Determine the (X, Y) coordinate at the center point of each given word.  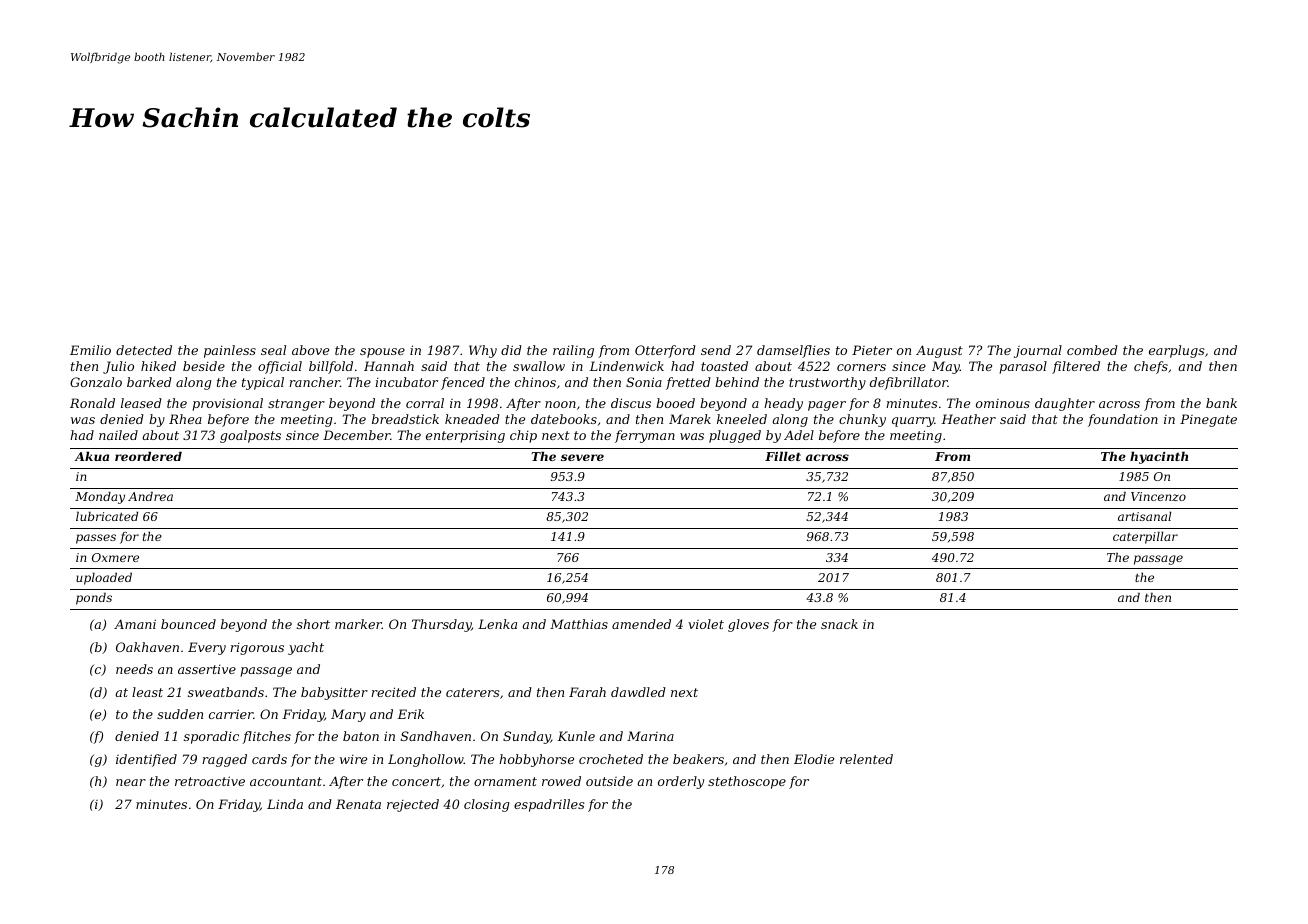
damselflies (793, 351)
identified (146, 760)
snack (839, 624)
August (939, 351)
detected (144, 350)
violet (706, 624)
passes (96, 539)
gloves (748, 625)
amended (641, 624)
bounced (188, 624)
